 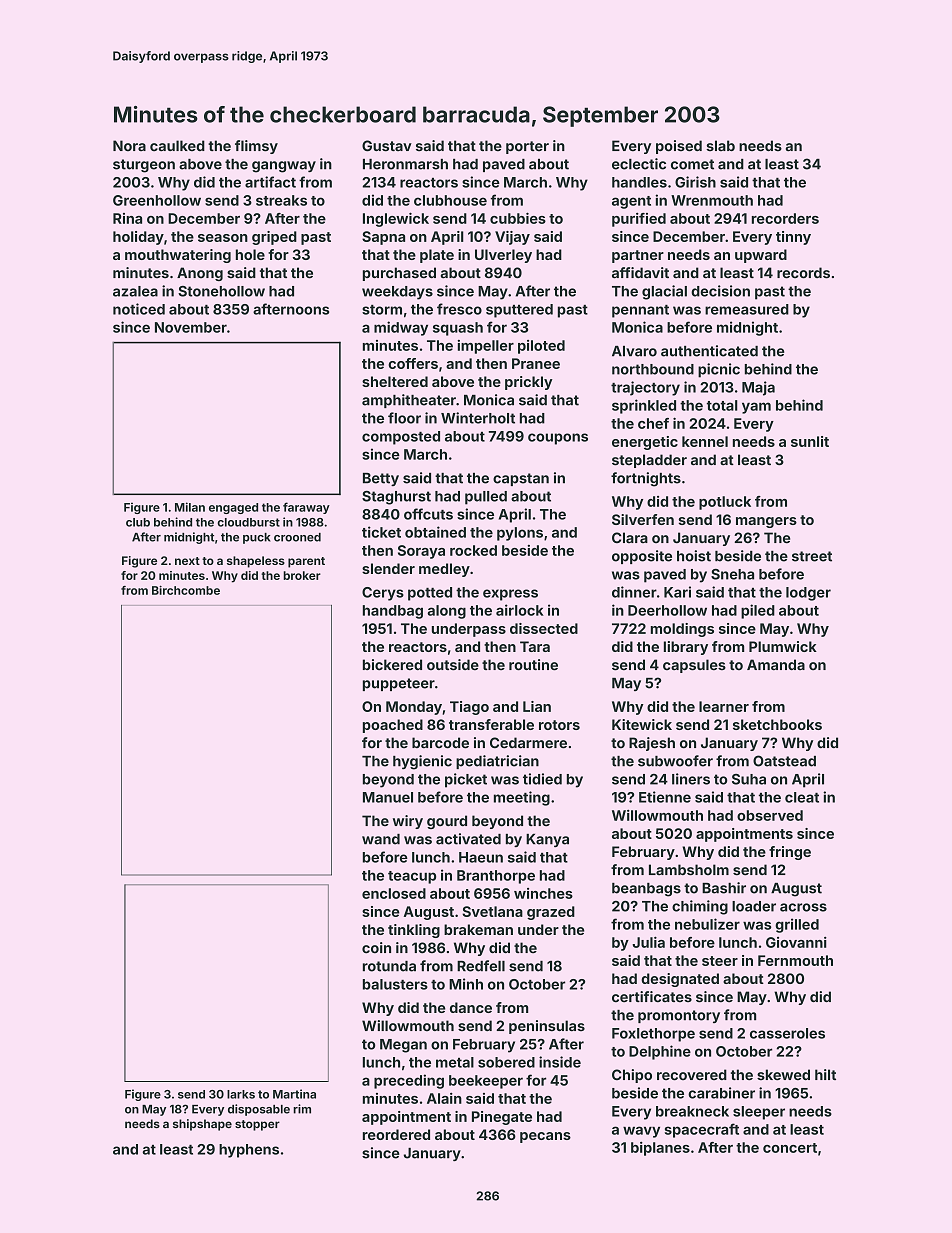 What do you see at coordinates (376, 948) in the image?
I see `coin` at bounding box center [376, 948].
